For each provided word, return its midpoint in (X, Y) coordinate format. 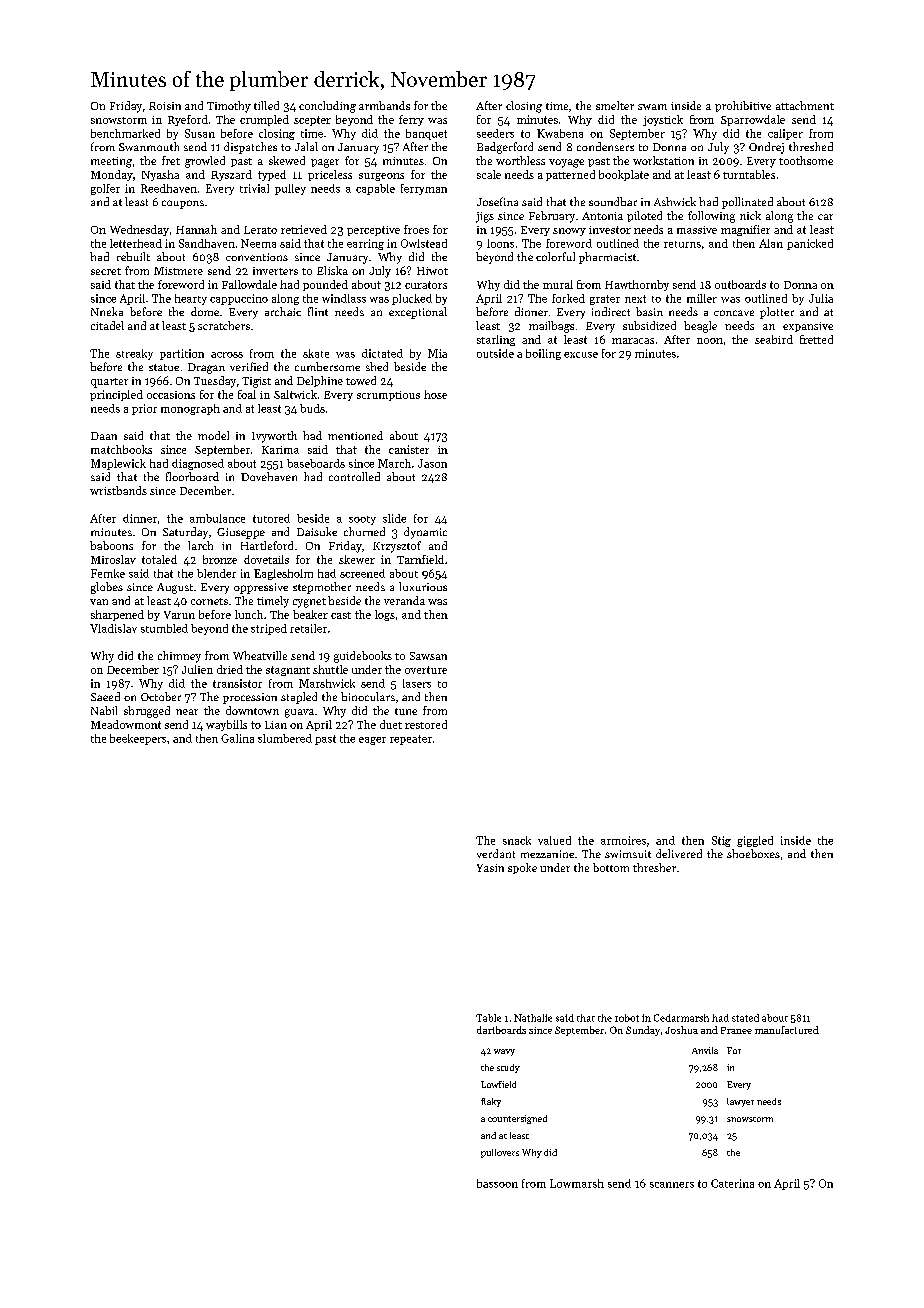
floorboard (192, 476)
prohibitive (743, 106)
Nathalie (533, 1018)
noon (710, 341)
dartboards (501, 1030)
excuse (581, 355)
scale (489, 174)
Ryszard (231, 175)
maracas (633, 341)
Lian (276, 725)
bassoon (497, 1183)
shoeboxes (753, 853)
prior (144, 409)
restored (426, 724)
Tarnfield (420, 559)
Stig (721, 841)
